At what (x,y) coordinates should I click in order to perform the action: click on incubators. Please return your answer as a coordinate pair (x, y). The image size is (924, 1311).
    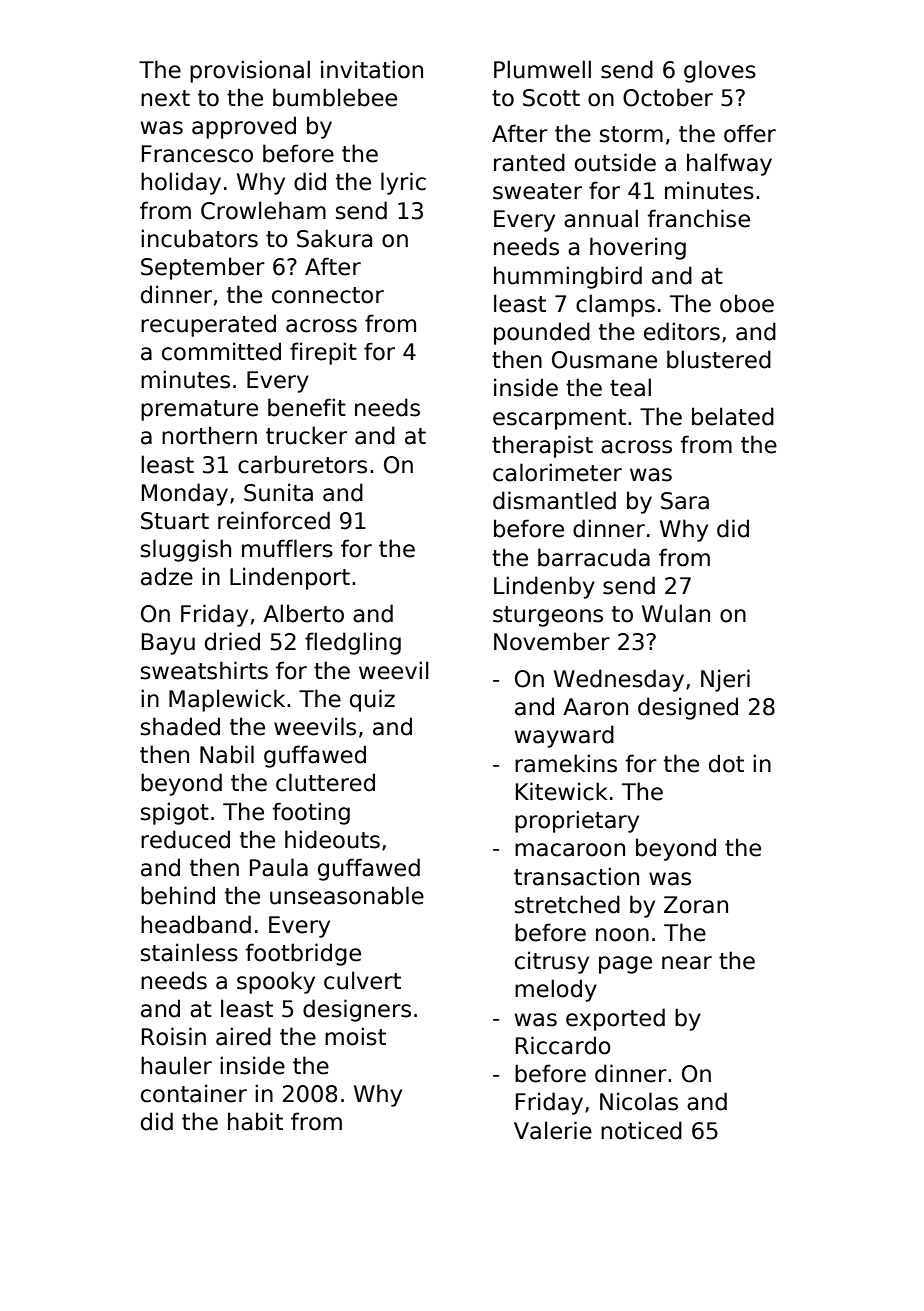
    Looking at the image, I should click on (199, 238).
